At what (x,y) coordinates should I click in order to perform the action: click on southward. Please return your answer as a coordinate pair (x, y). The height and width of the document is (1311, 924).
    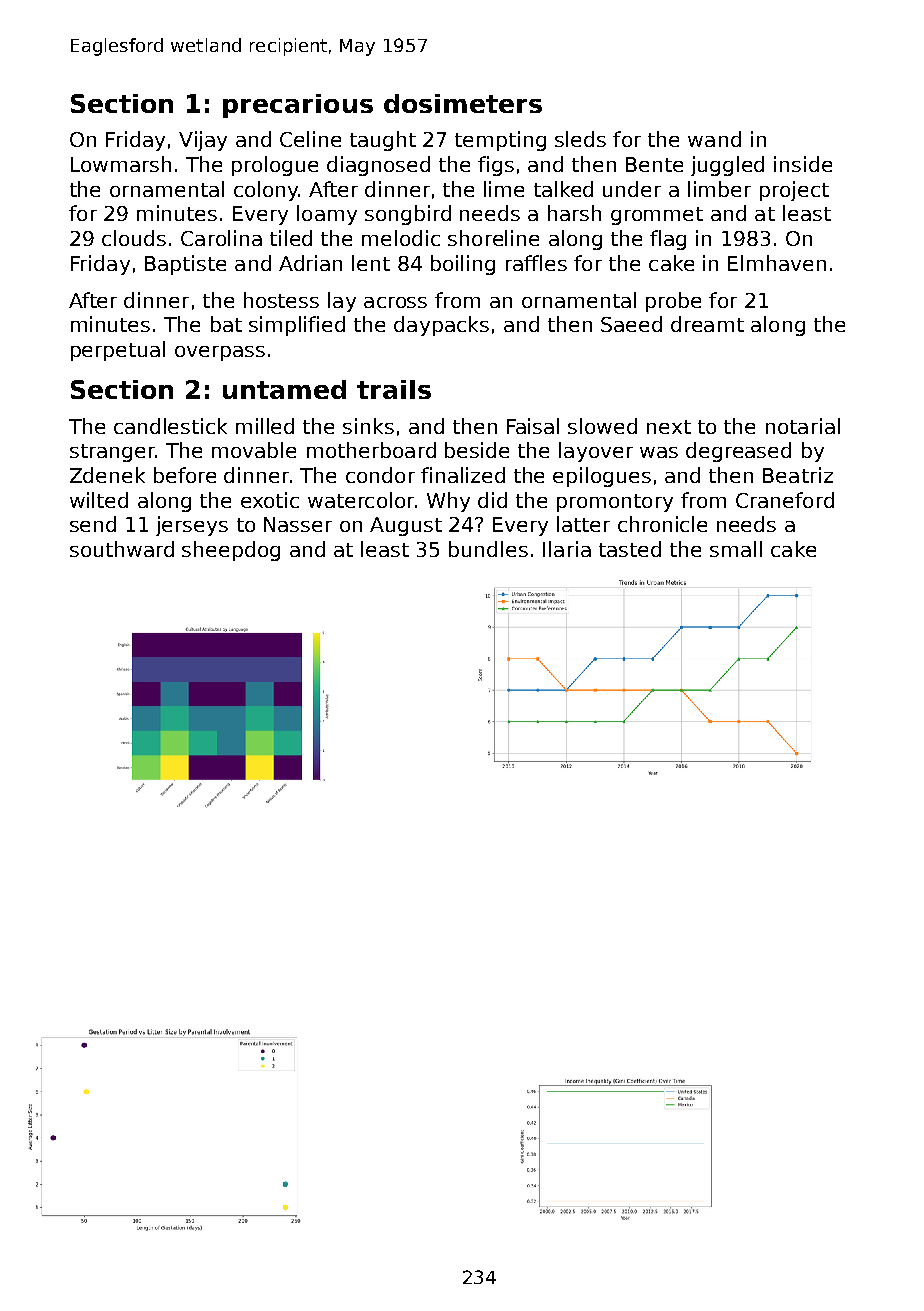
    Looking at the image, I should click on (122, 549).
